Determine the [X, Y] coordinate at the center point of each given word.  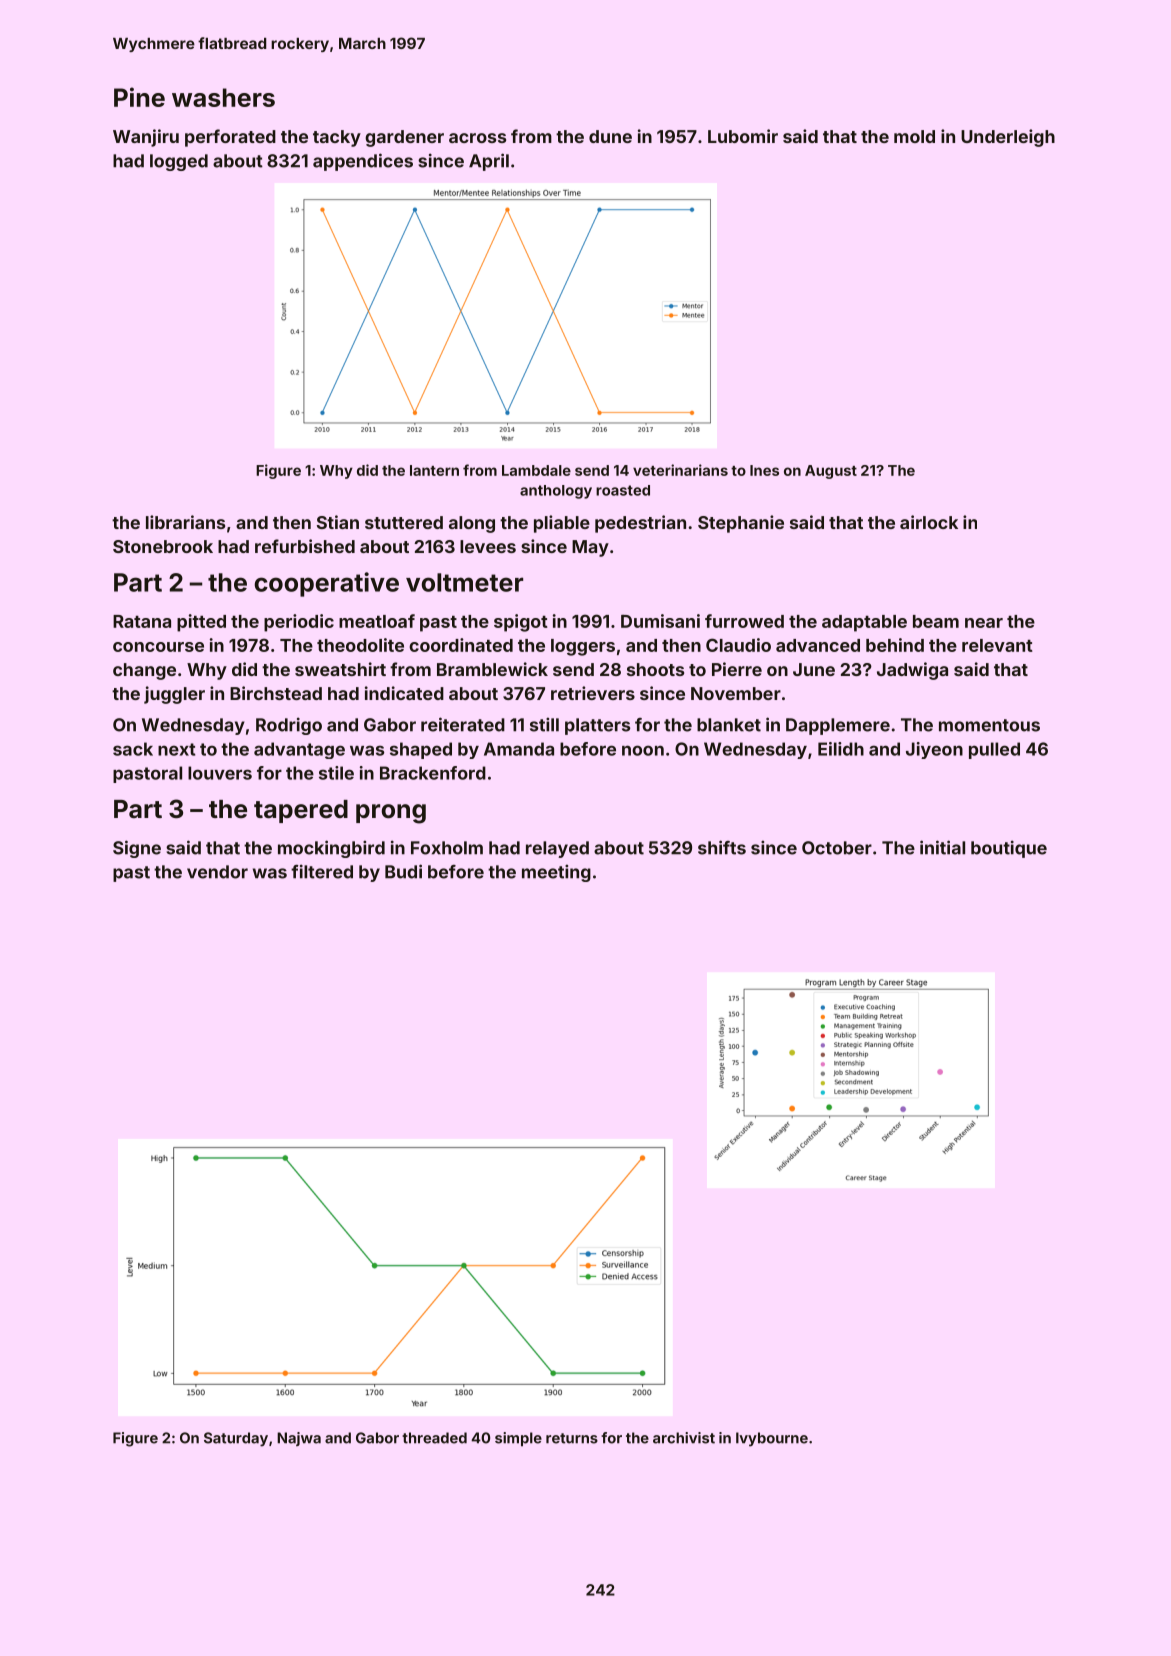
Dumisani [660, 621]
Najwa [299, 1439]
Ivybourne [772, 1439]
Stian [338, 522]
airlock [929, 522]
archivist [684, 1438]
